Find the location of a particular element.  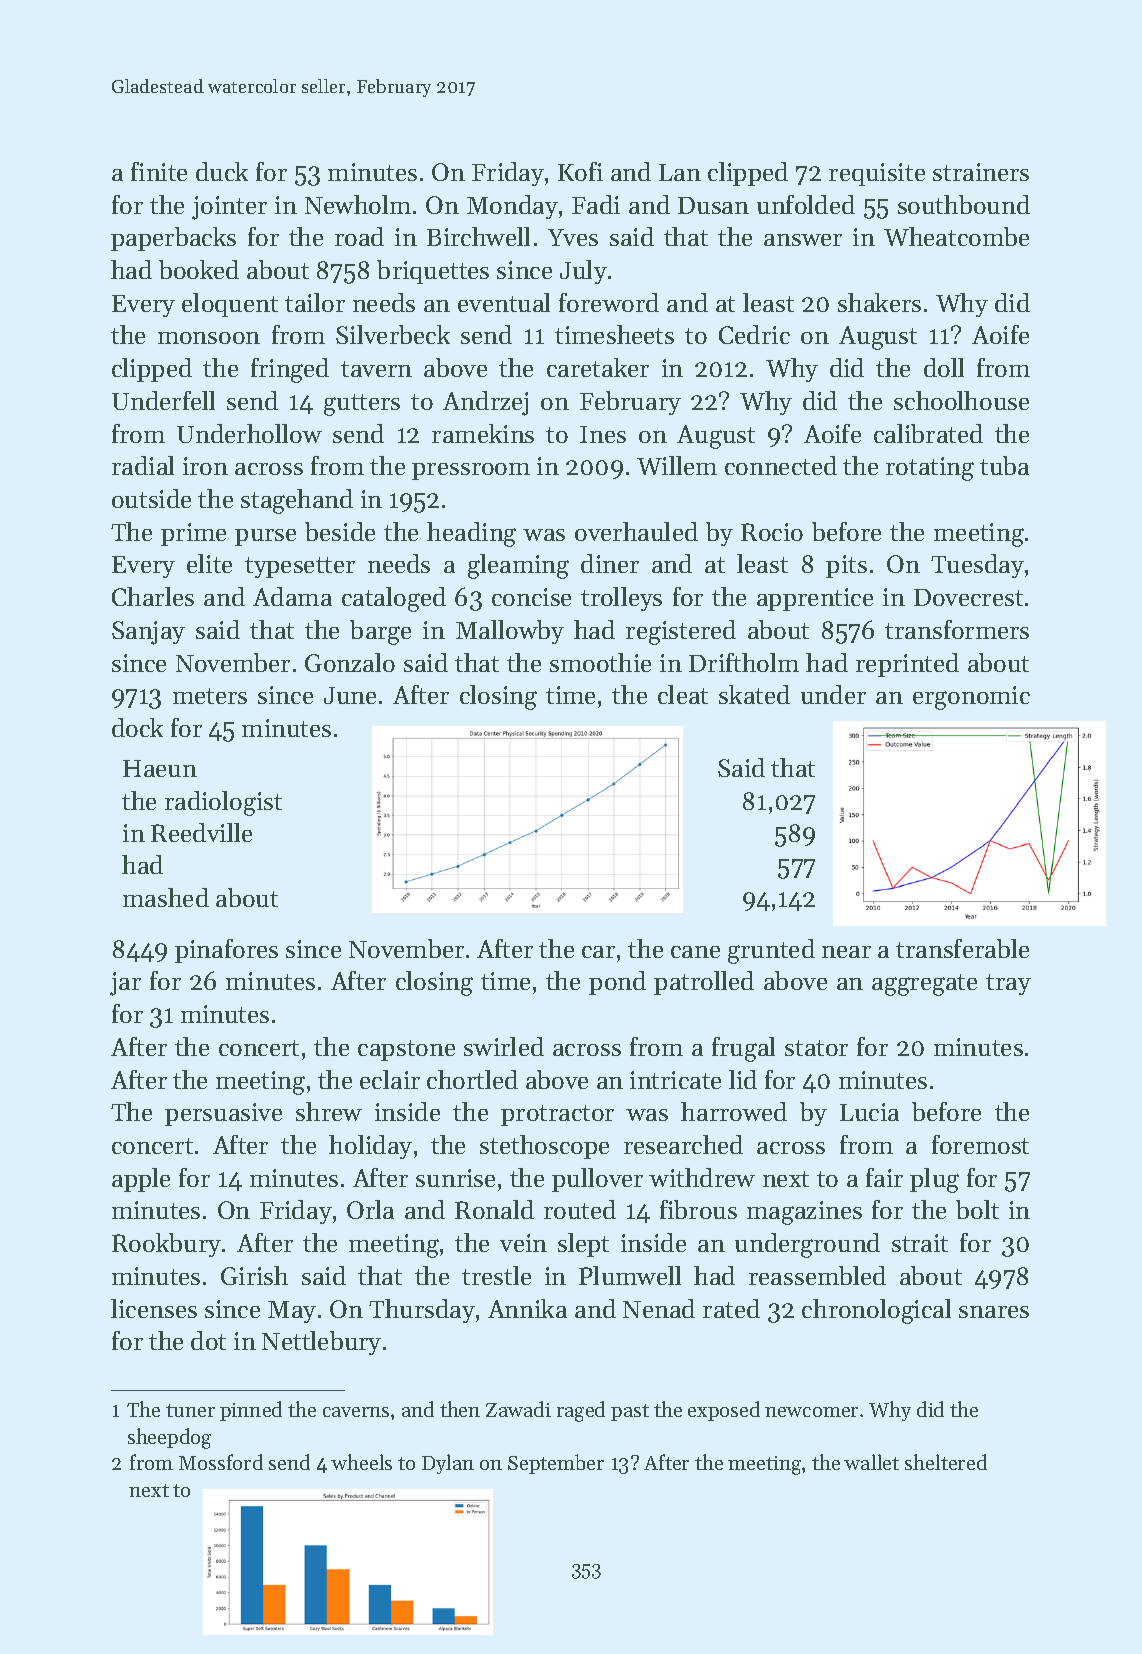

Dylan is located at coordinates (448, 1464).
